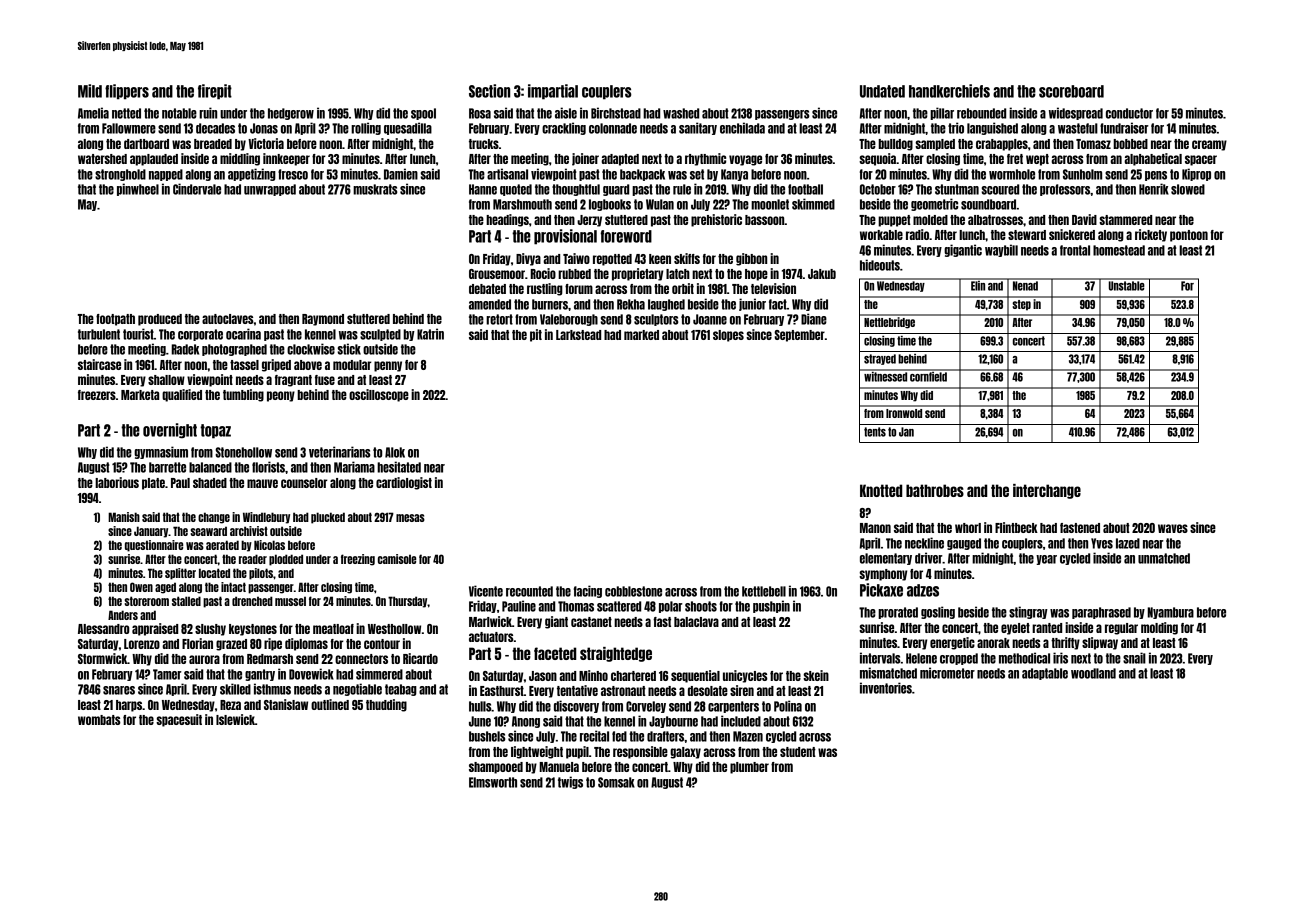 The image size is (1308, 924). I want to click on handkerchiefs, so click(949, 91).
